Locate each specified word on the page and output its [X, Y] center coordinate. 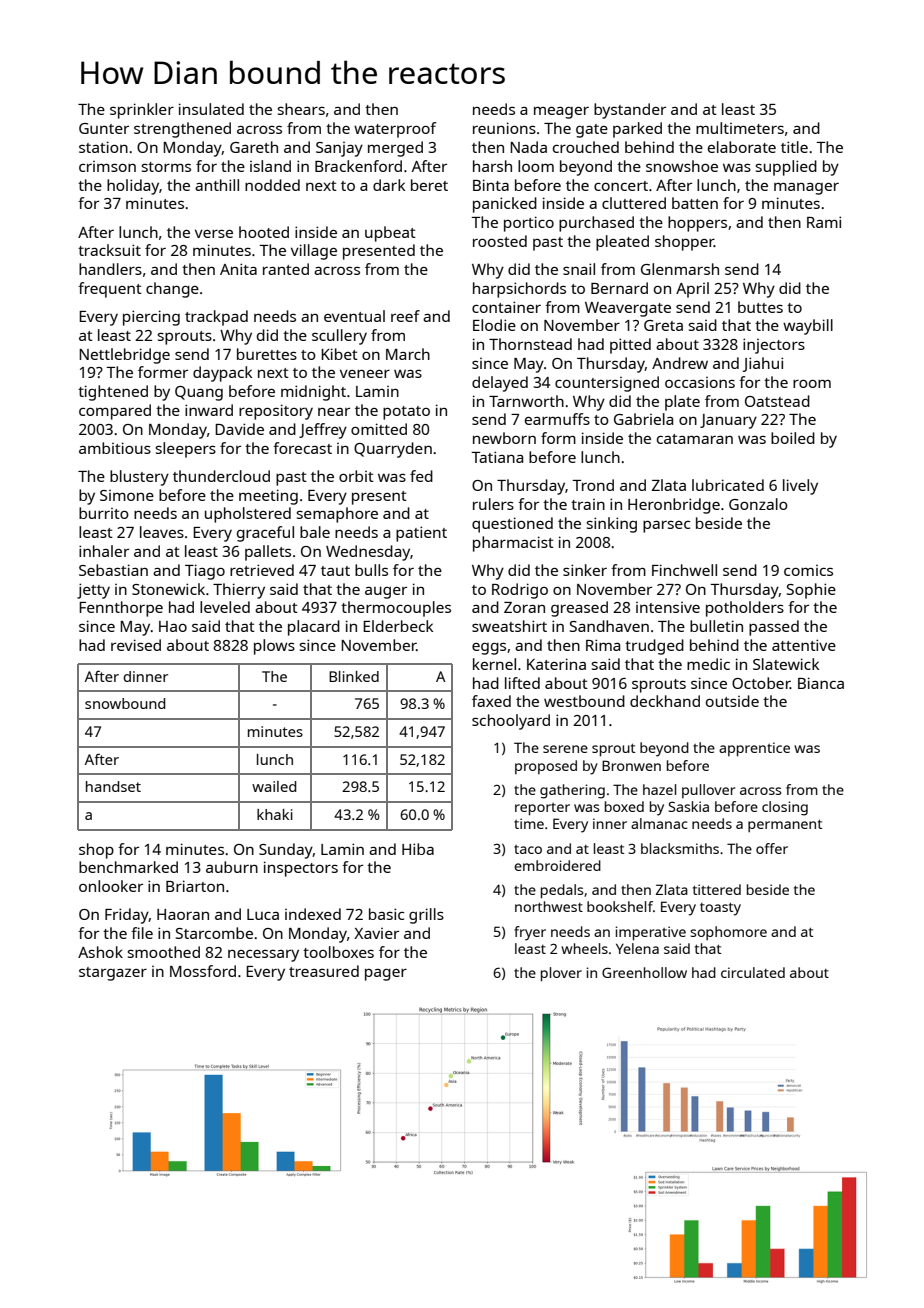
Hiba [418, 849]
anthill [217, 185]
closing [785, 808]
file [142, 933]
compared [115, 412]
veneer [365, 373]
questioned [512, 525]
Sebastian [113, 570]
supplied [786, 168]
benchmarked [128, 867]
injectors [774, 346]
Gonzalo [758, 504]
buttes [760, 307]
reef [405, 316]
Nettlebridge [124, 356]
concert [621, 186]
